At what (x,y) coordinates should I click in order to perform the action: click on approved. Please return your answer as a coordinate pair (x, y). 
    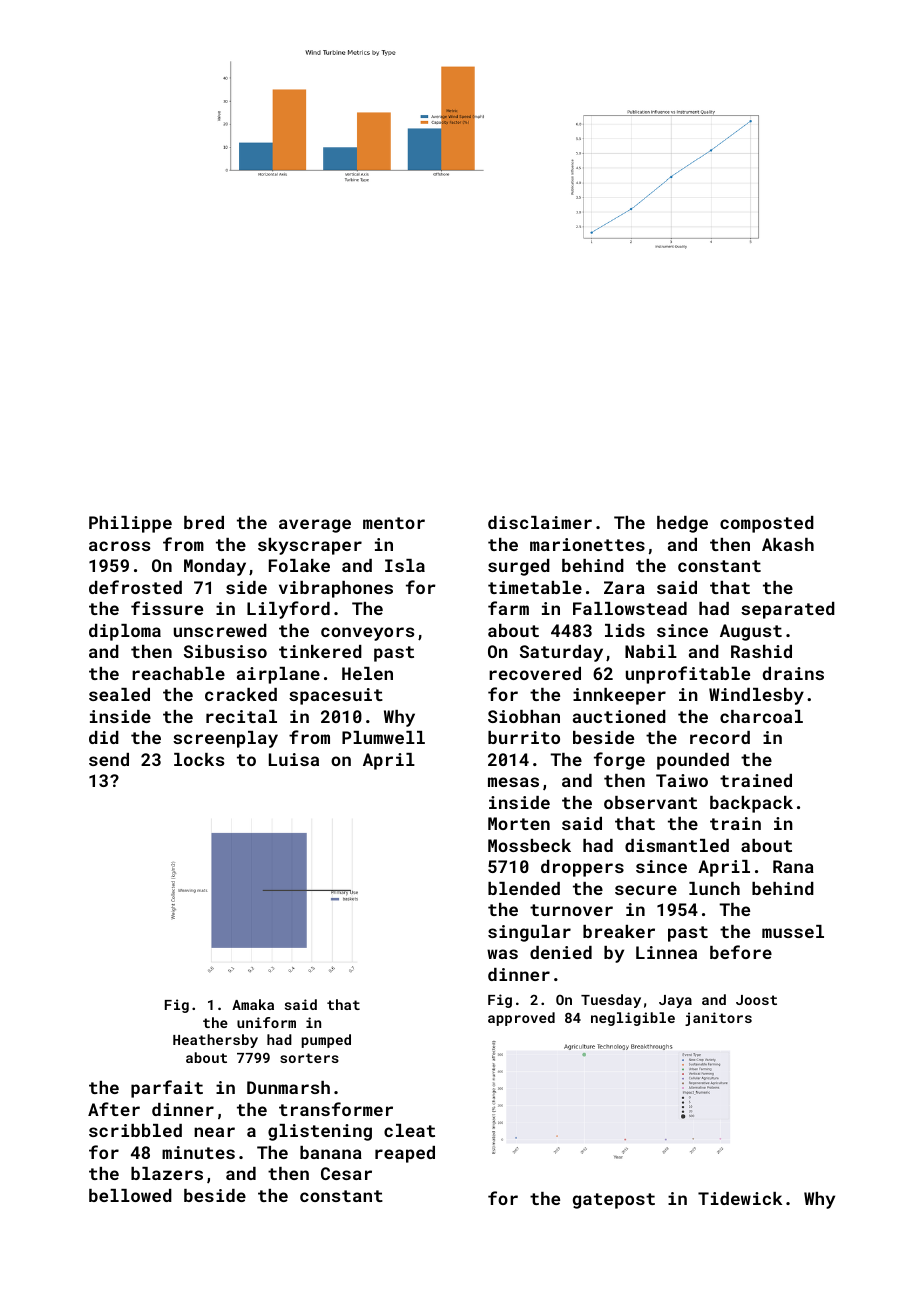
    Looking at the image, I should click on (521, 1019).
